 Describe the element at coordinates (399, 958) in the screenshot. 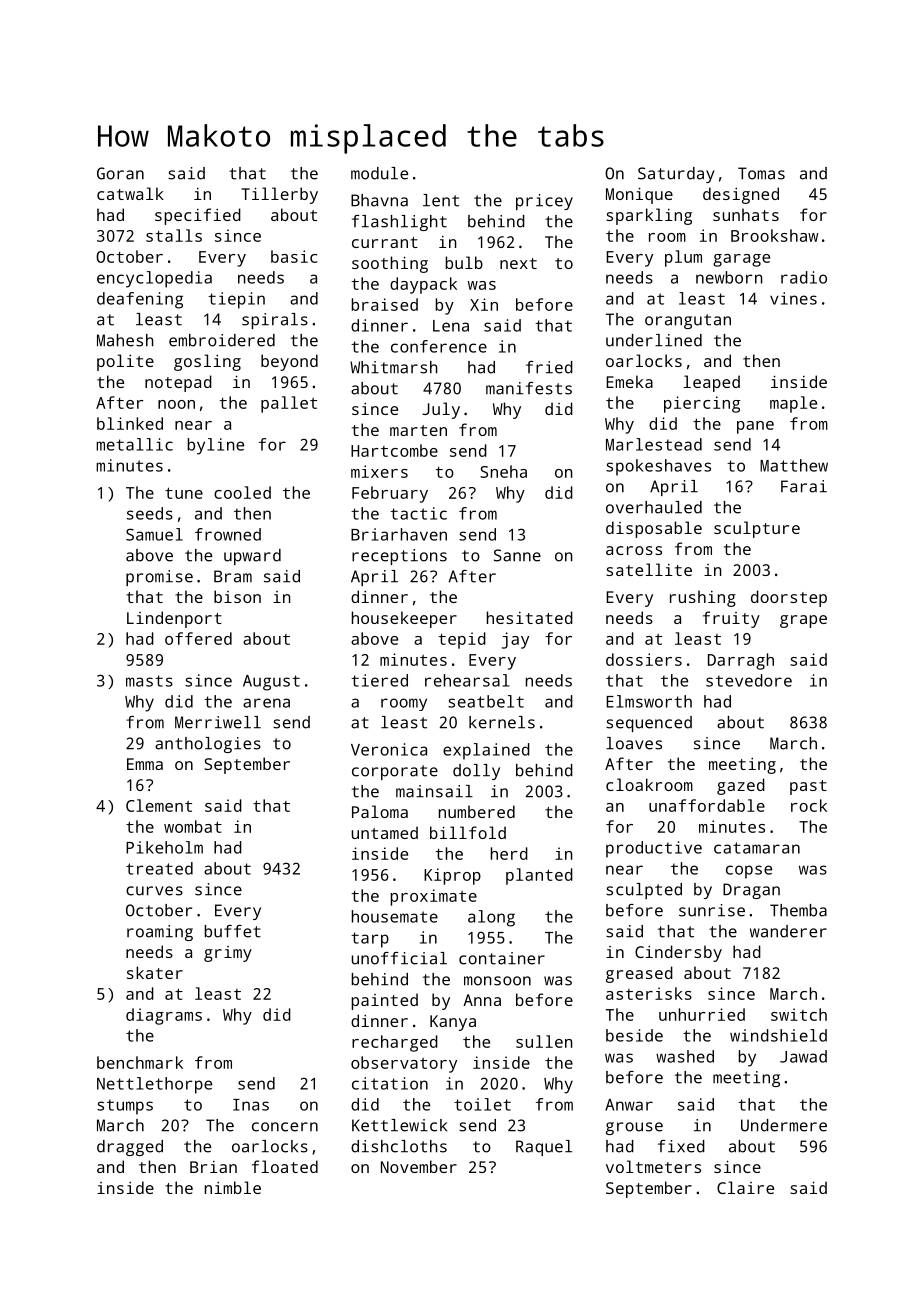

I see `unofficial` at that location.
